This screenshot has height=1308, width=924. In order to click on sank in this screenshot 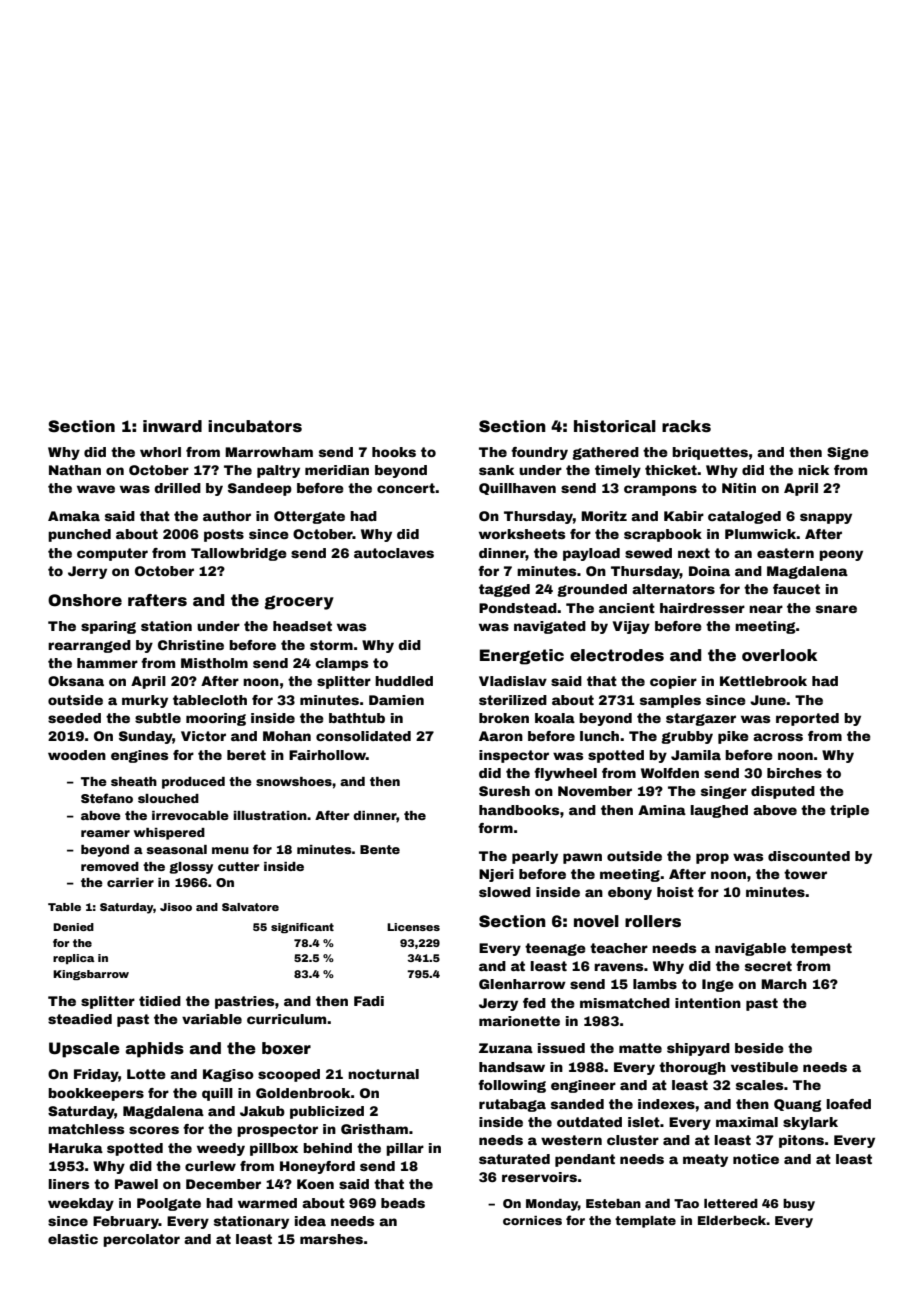, I will do `click(496, 470)`.
